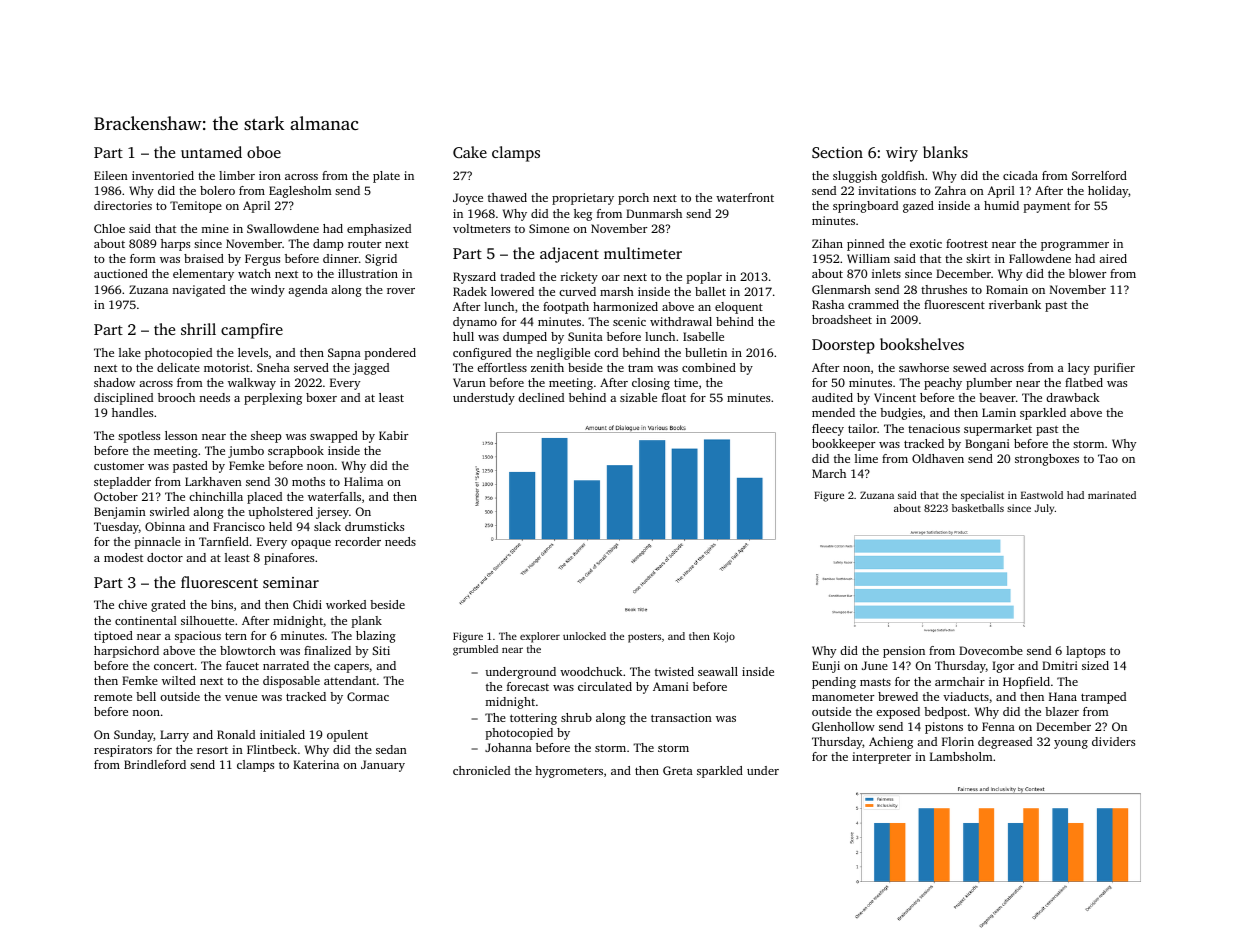  I want to click on scenic, so click(629, 321).
